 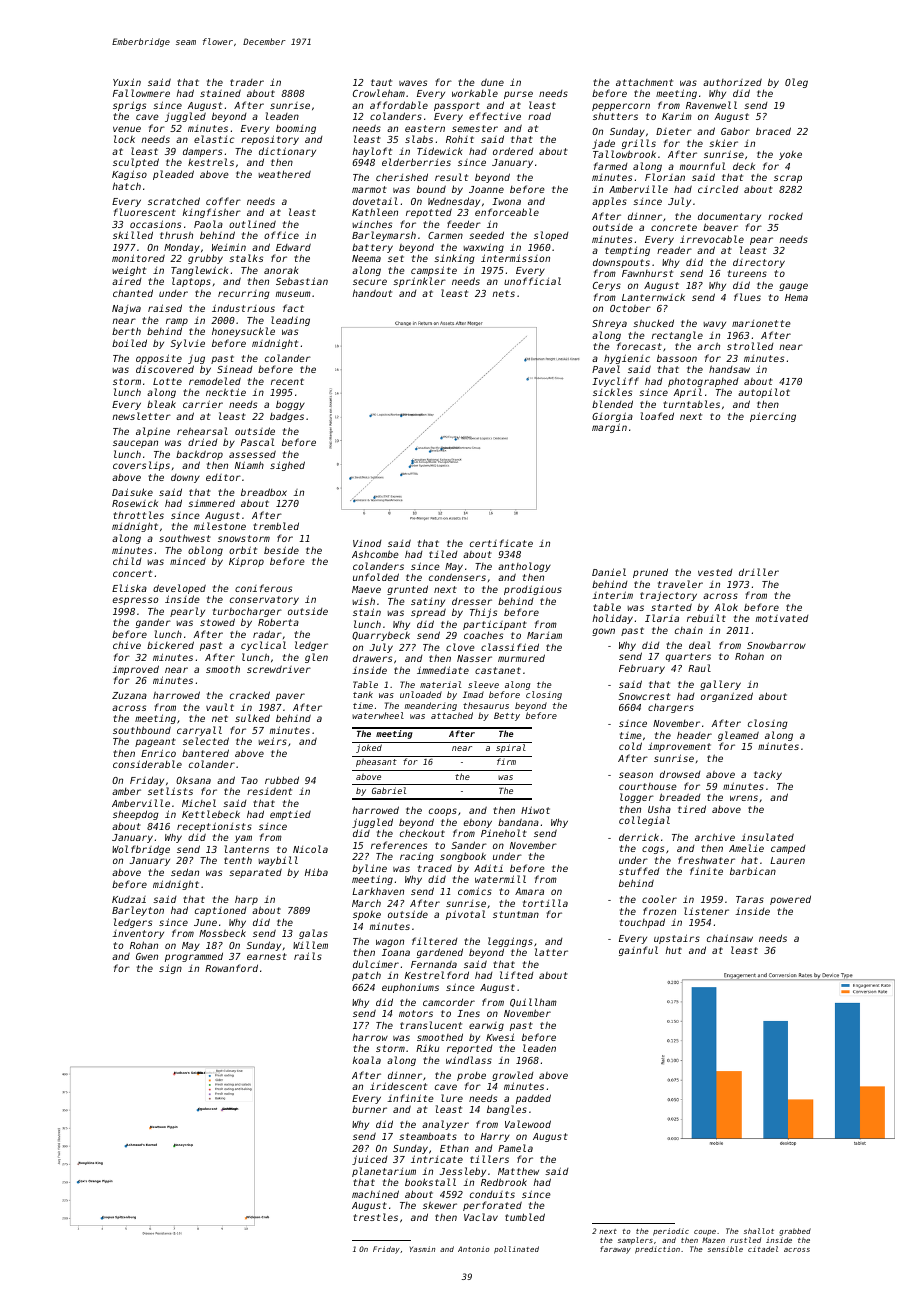 What do you see at coordinates (443, 554) in the screenshot?
I see `tiled` at bounding box center [443, 554].
